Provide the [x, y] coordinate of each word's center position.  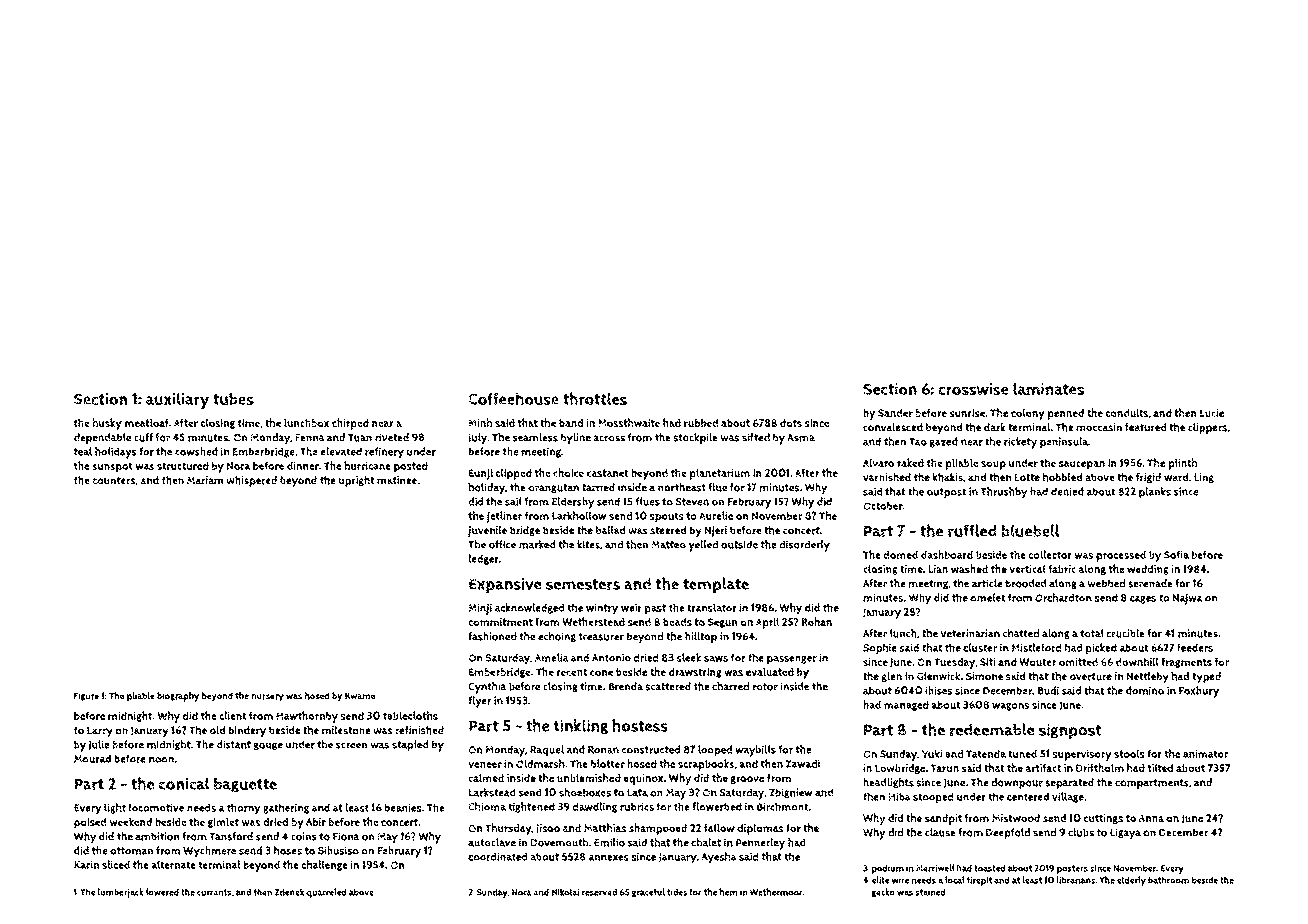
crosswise [973, 389]
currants [214, 892]
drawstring [695, 673]
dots [791, 423]
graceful [648, 892]
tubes [233, 399]
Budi [1048, 690]
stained [930, 892]
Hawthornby [307, 717]
